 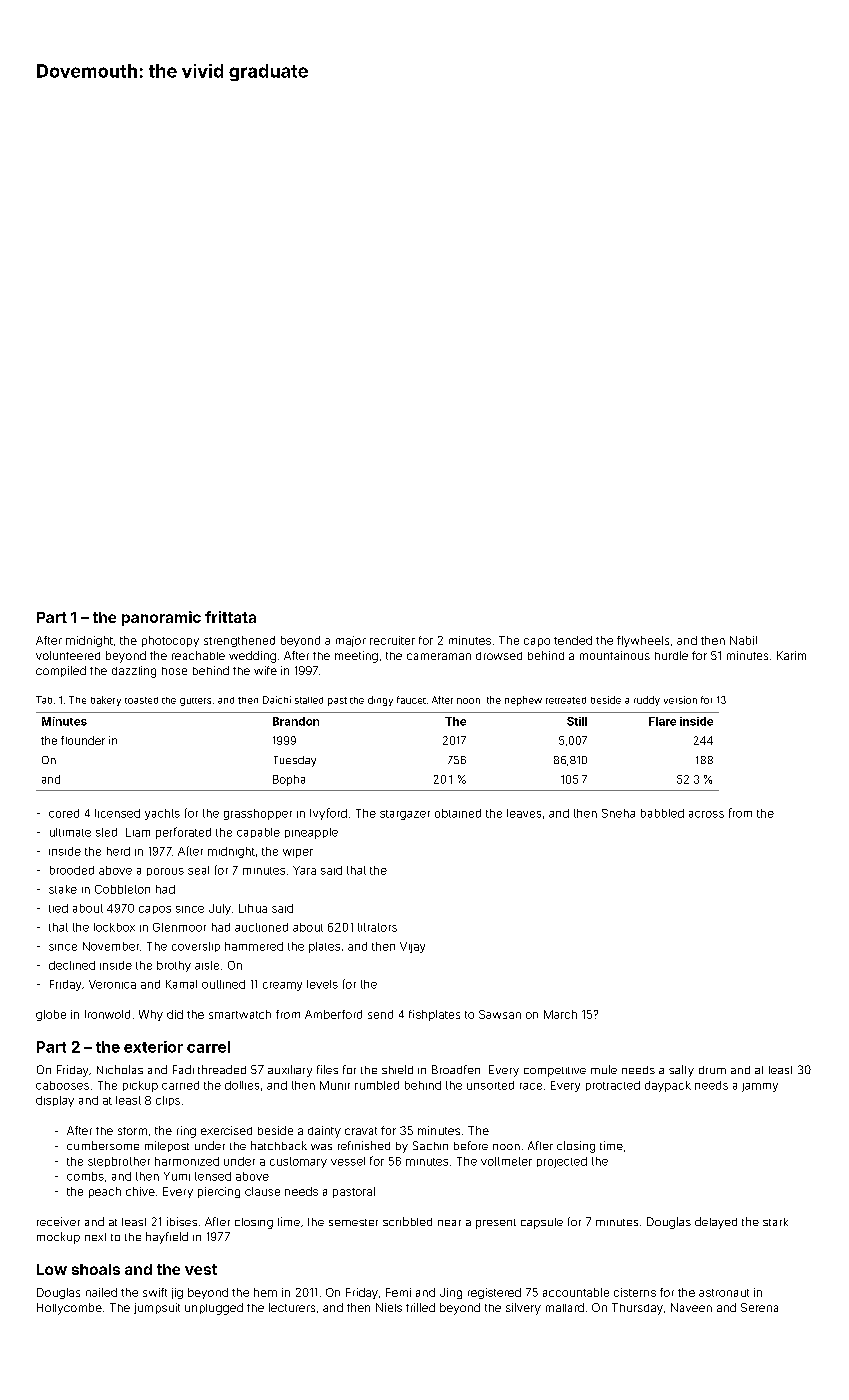 I want to click on tended, so click(x=573, y=640).
